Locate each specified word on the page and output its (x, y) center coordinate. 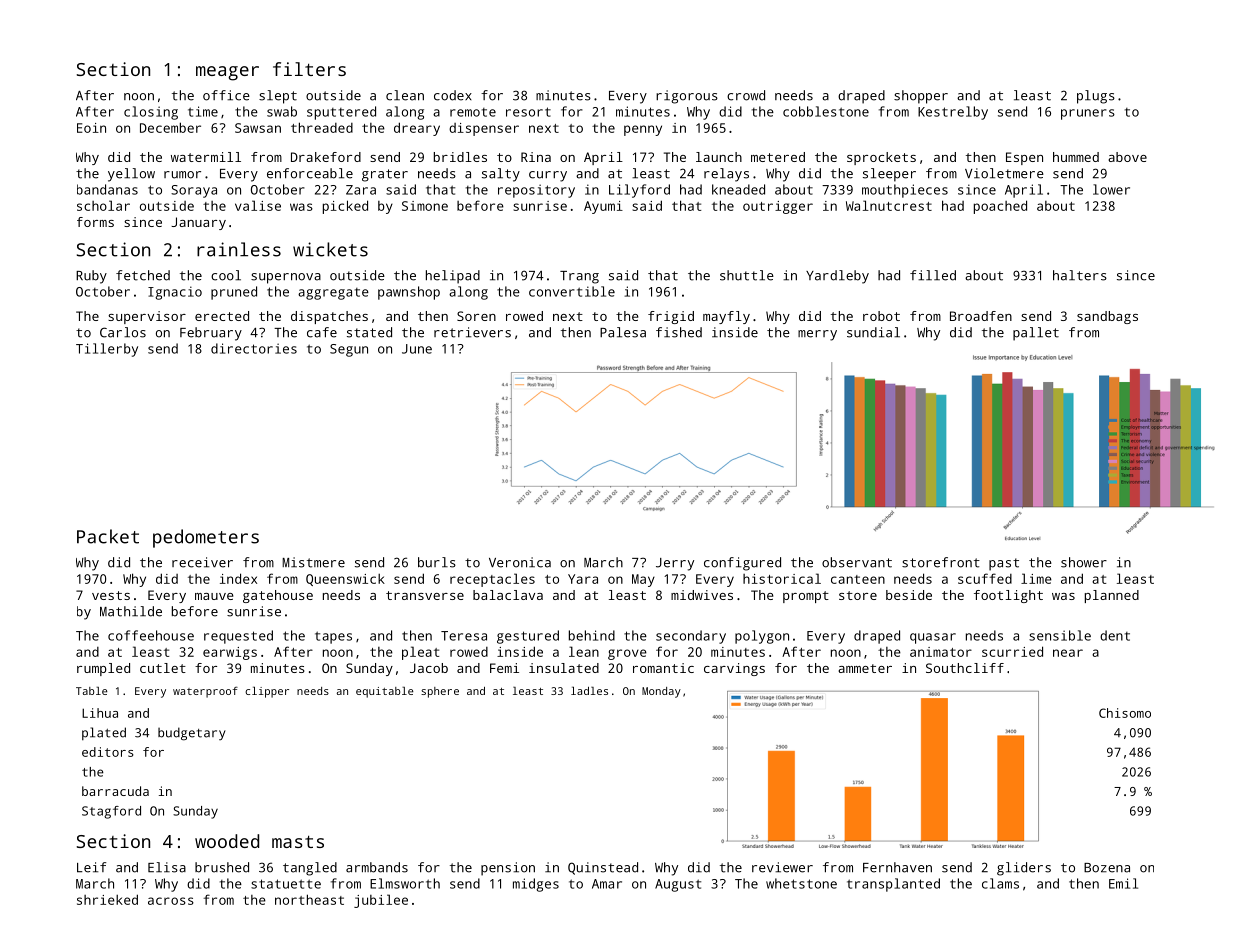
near (1068, 653)
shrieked (107, 899)
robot (881, 316)
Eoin (91, 128)
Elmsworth (405, 883)
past (1004, 564)
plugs (1096, 97)
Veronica (520, 562)
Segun (349, 350)
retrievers (472, 332)
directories (254, 348)
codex (453, 95)
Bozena (1107, 868)
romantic (663, 668)
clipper (267, 692)
